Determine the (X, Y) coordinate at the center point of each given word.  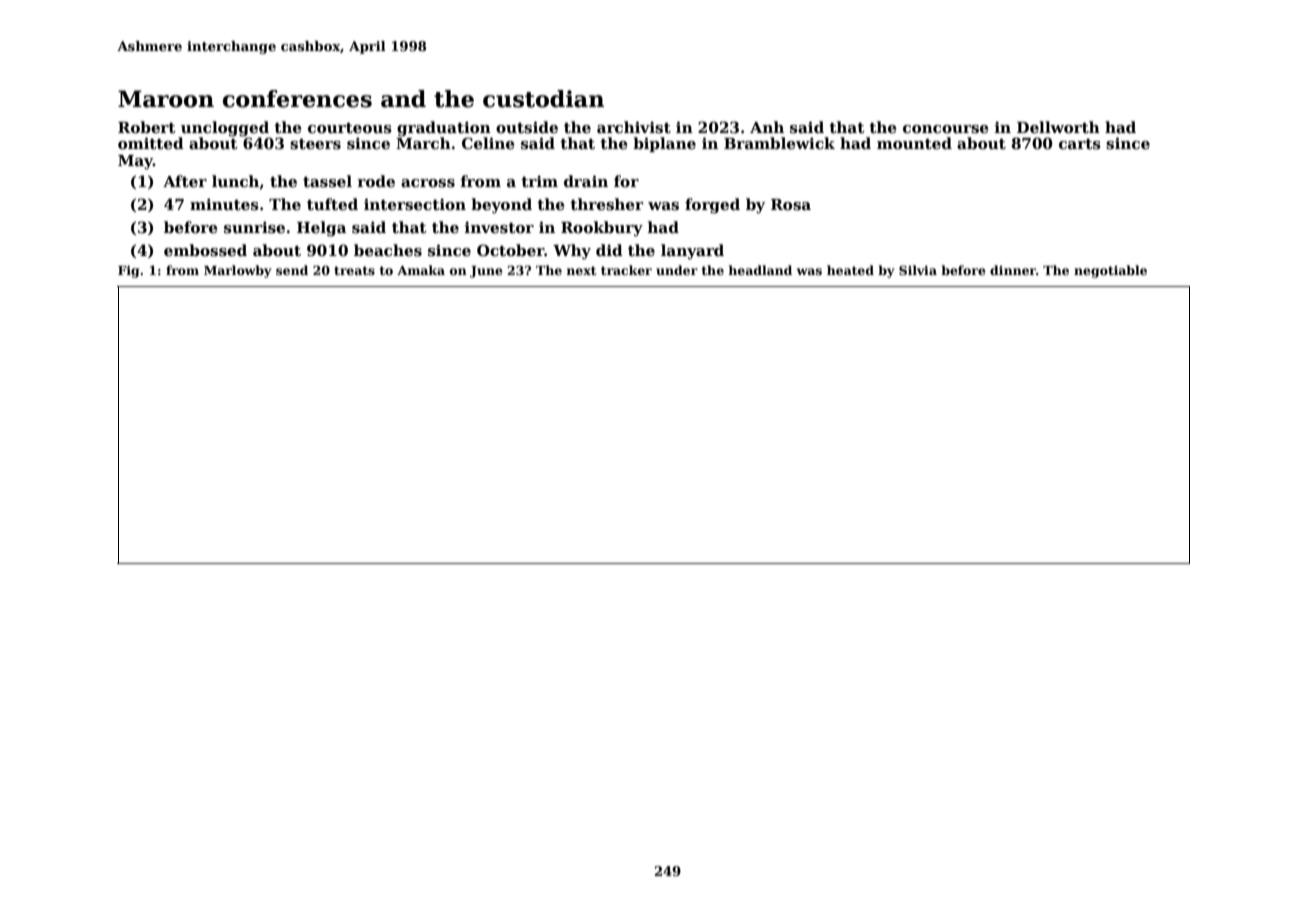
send (292, 270)
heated (850, 270)
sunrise (254, 227)
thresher (606, 204)
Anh (767, 127)
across (428, 183)
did (609, 250)
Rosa (791, 204)
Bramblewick (779, 143)
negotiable (1110, 271)
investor (499, 227)
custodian (543, 99)
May (135, 162)
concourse (946, 129)
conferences (297, 99)
